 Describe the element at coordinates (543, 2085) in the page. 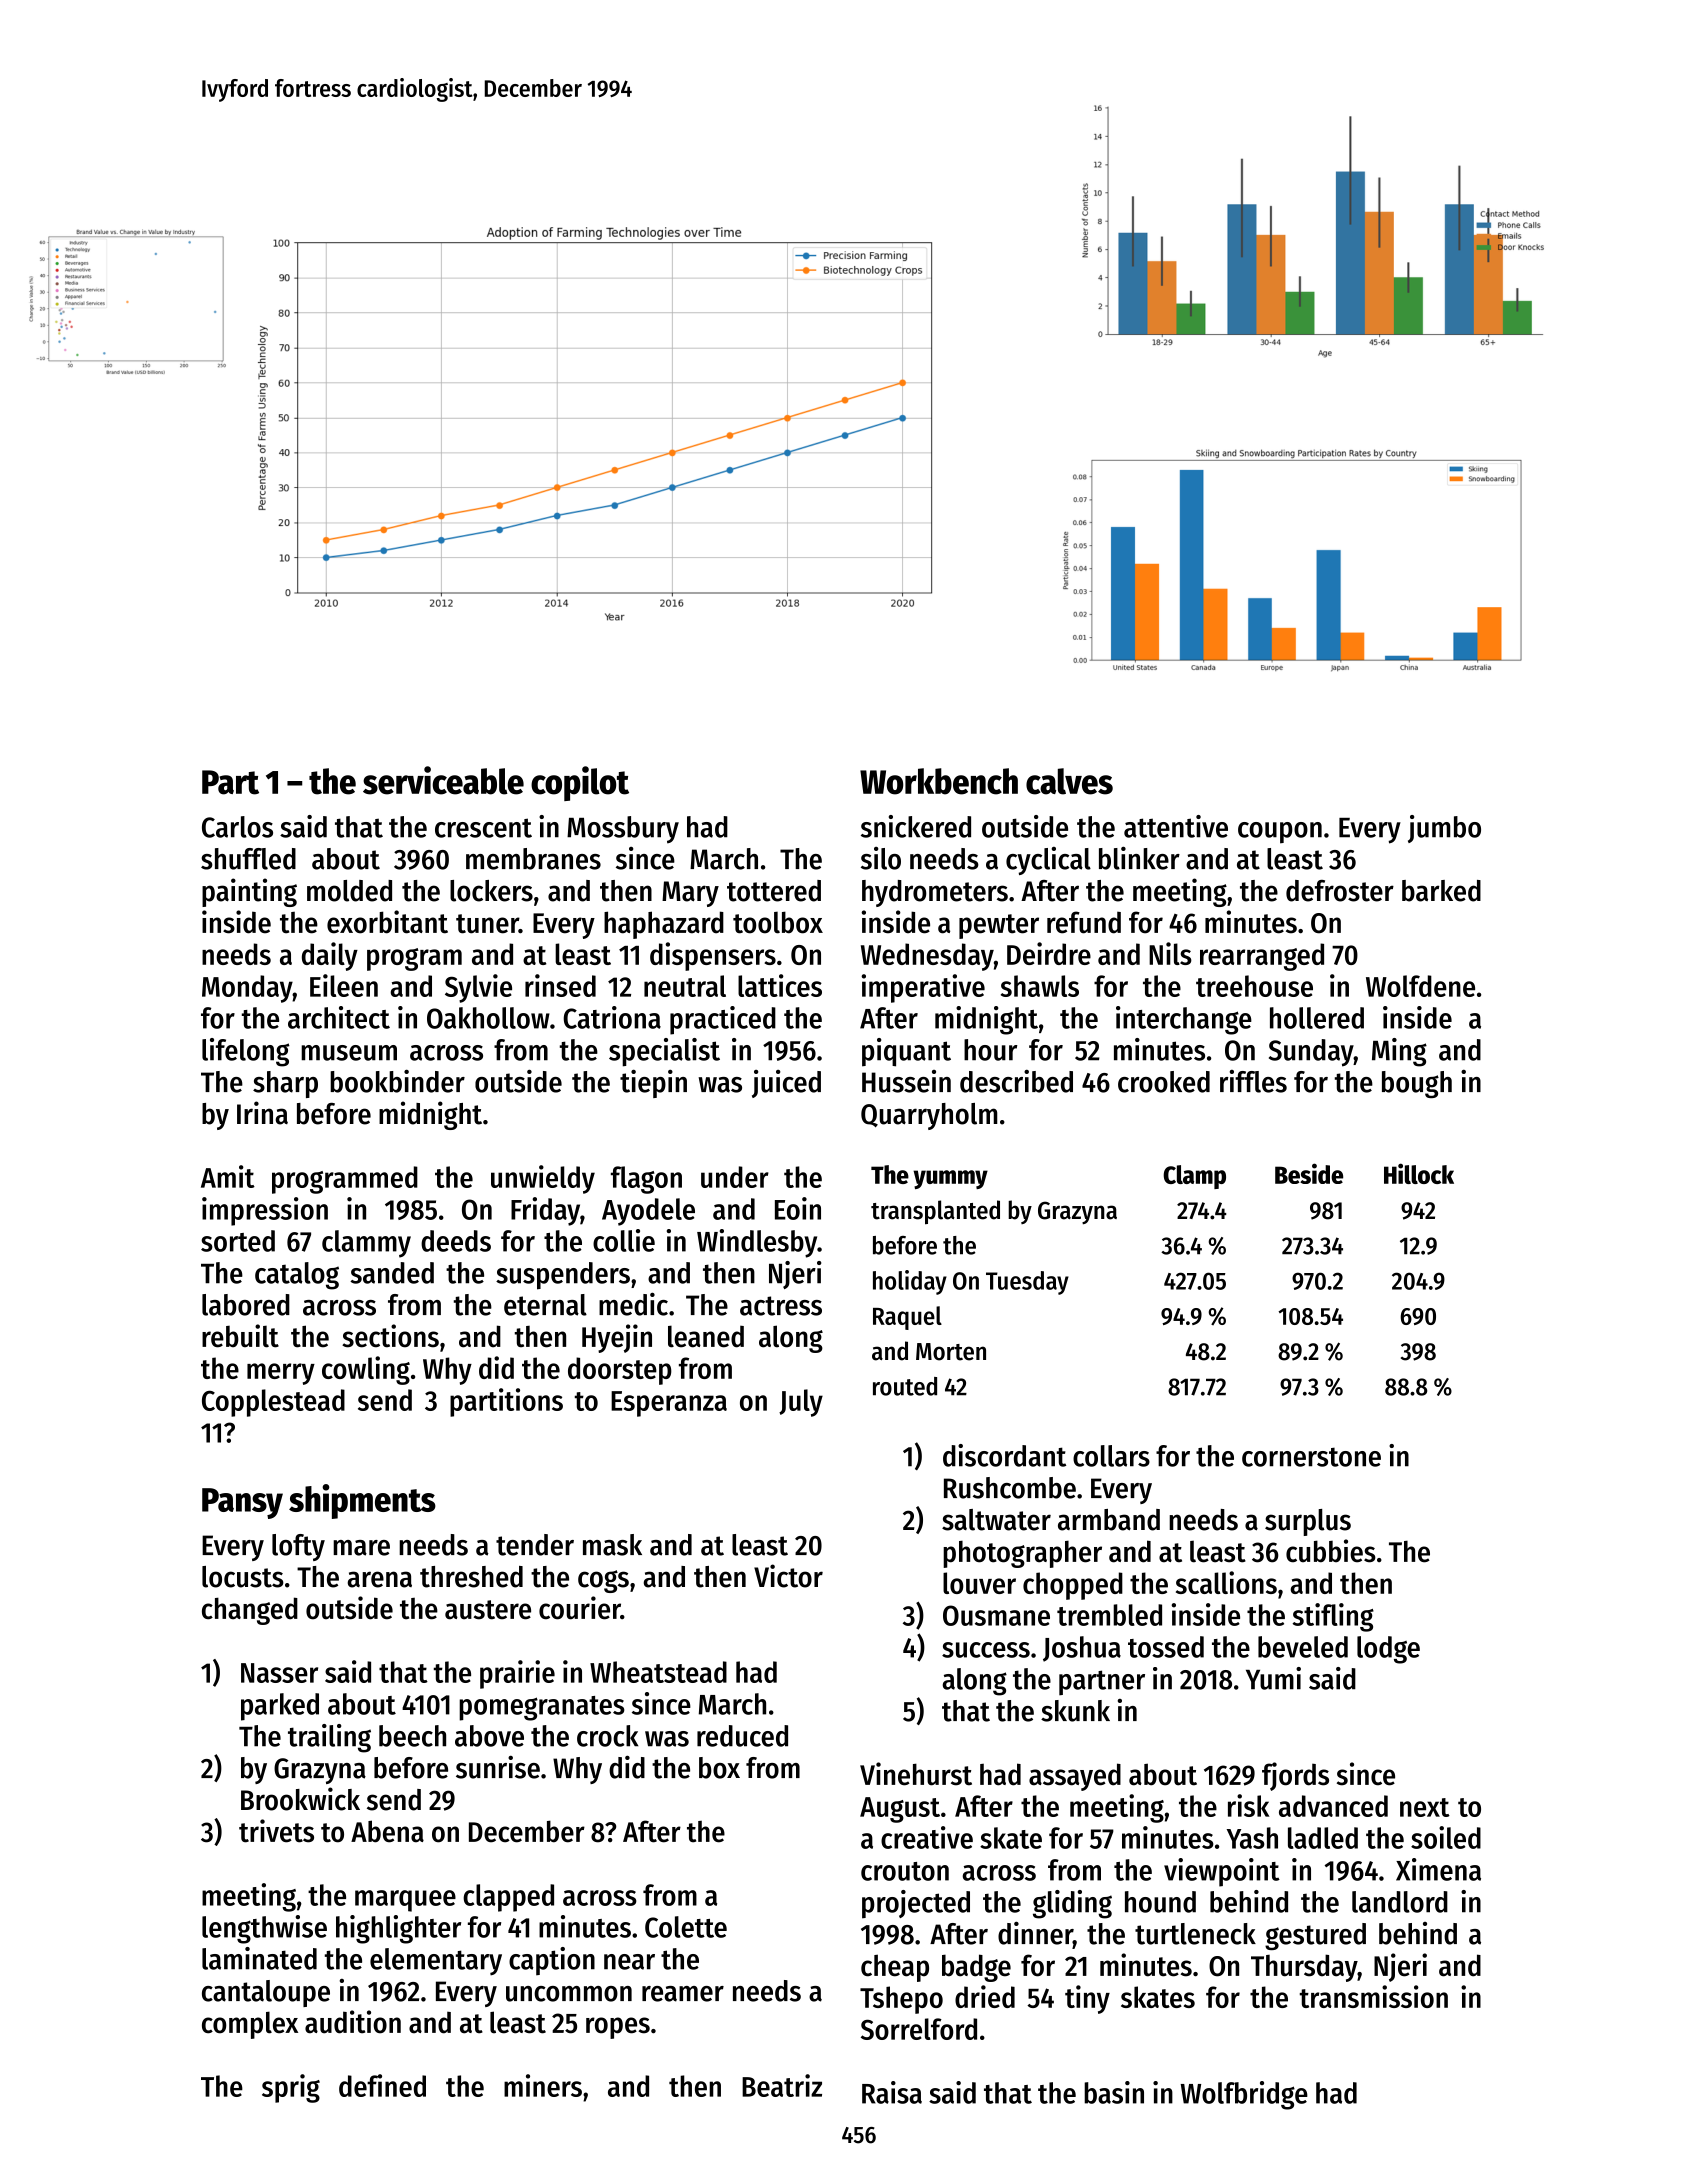

I see `miners` at that location.
